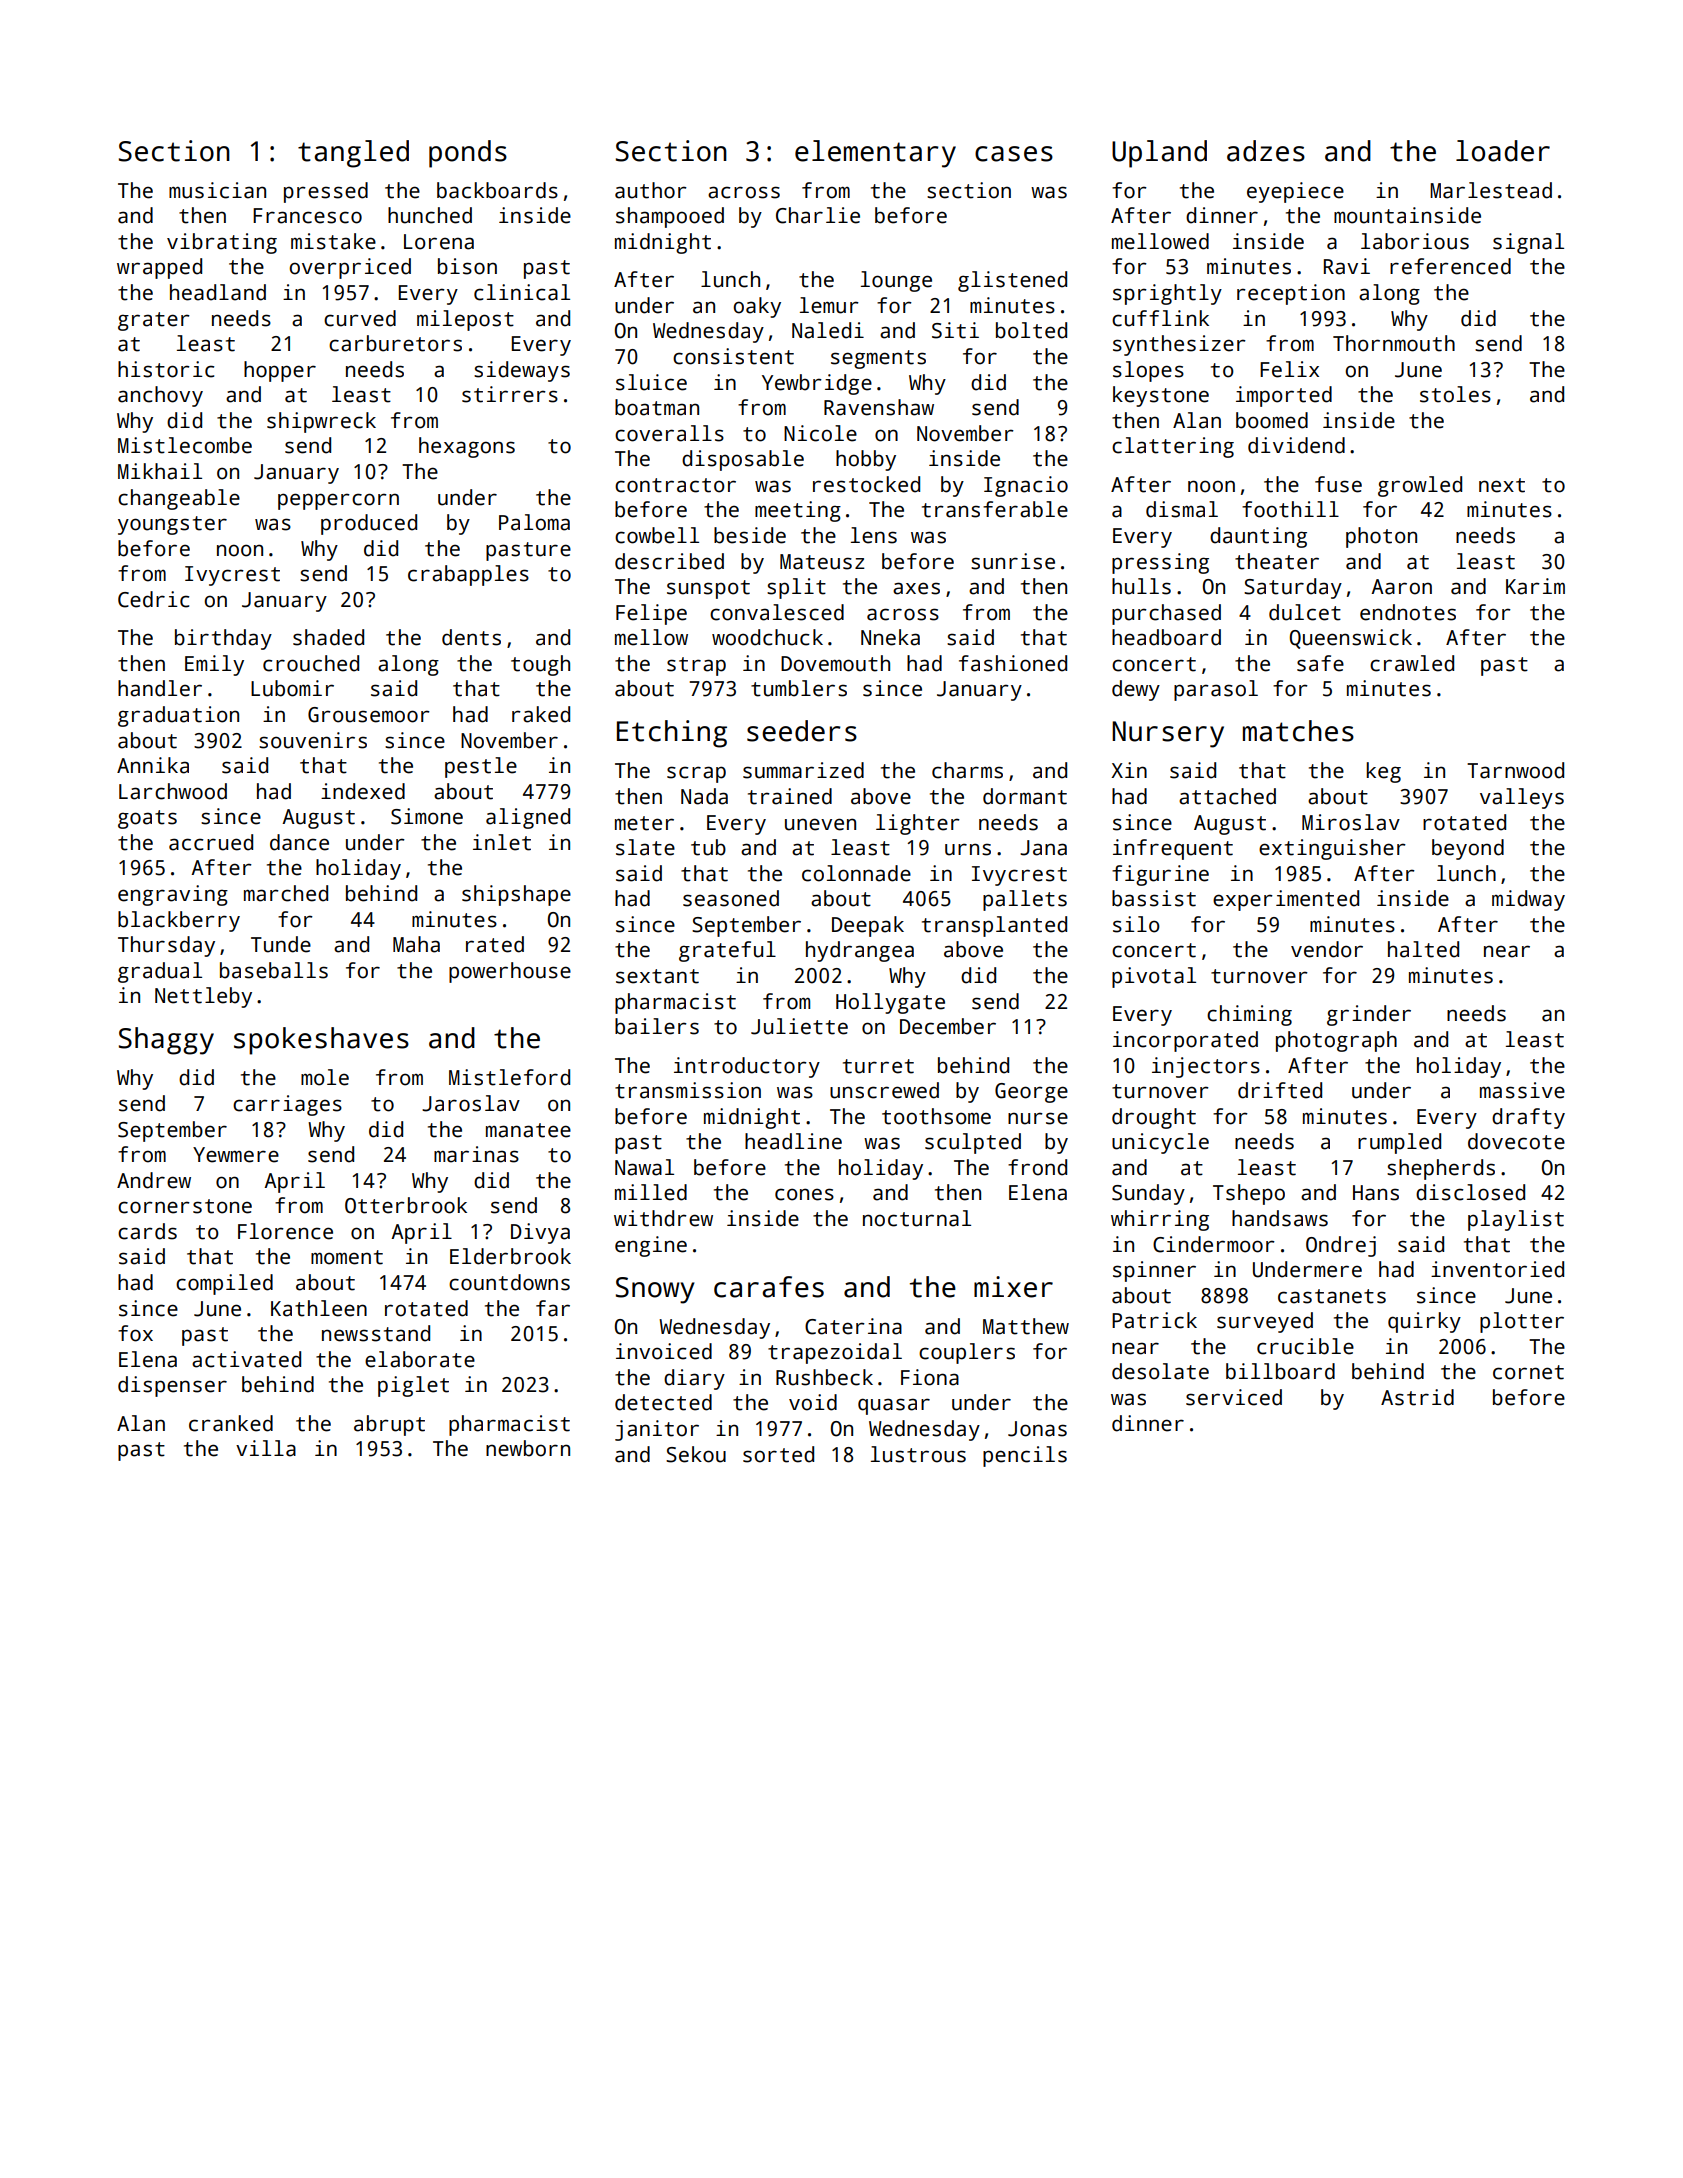 The width and height of the page is (1683, 2178). What do you see at coordinates (467, 447) in the page?
I see `hexagons` at bounding box center [467, 447].
